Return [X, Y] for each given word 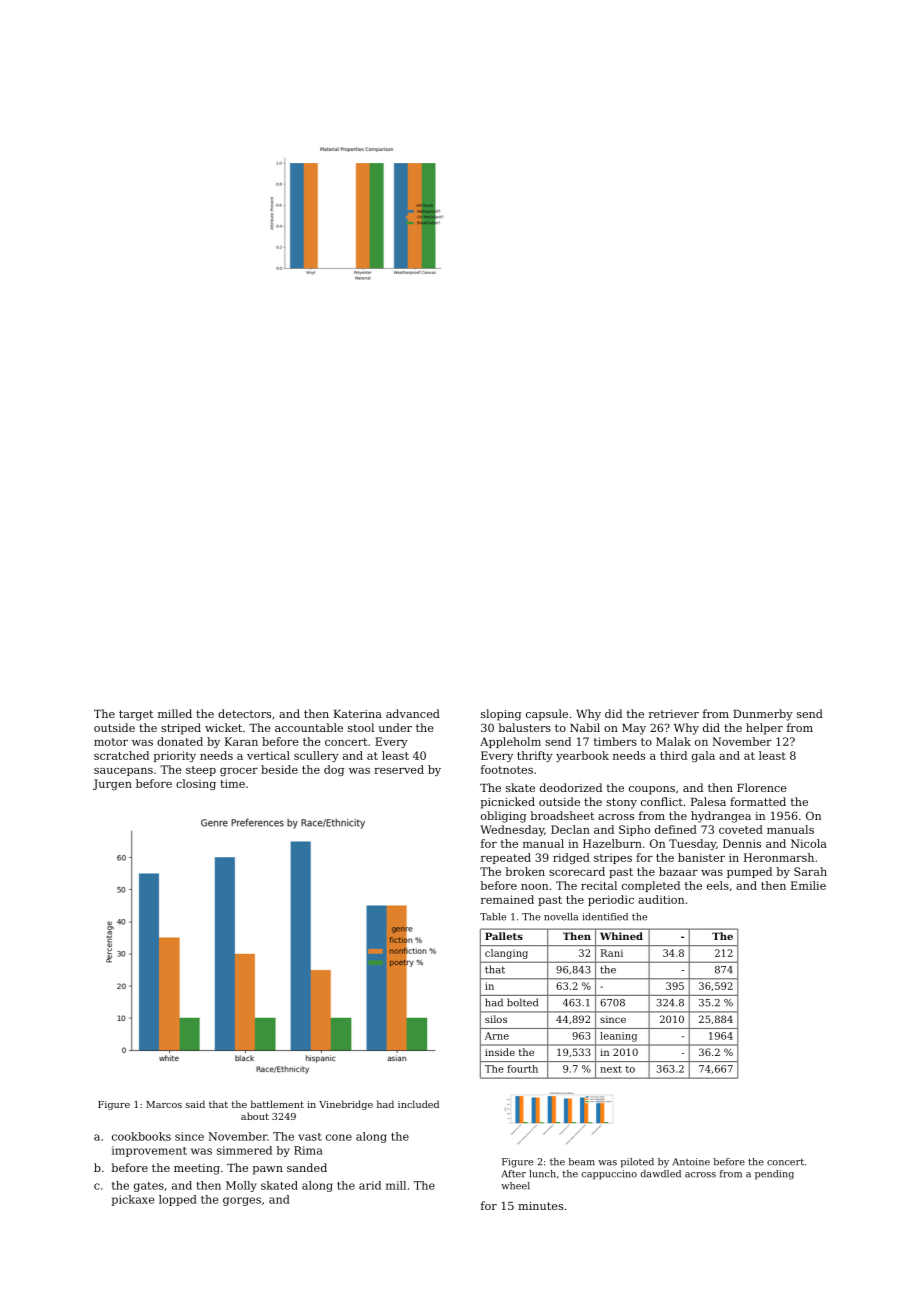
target [136, 715]
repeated [506, 858]
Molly [241, 1186]
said [195, 1104]
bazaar [678, 871]
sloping [501, 715]
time [232, 783]
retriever [674, 714]
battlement [277, 1104]
